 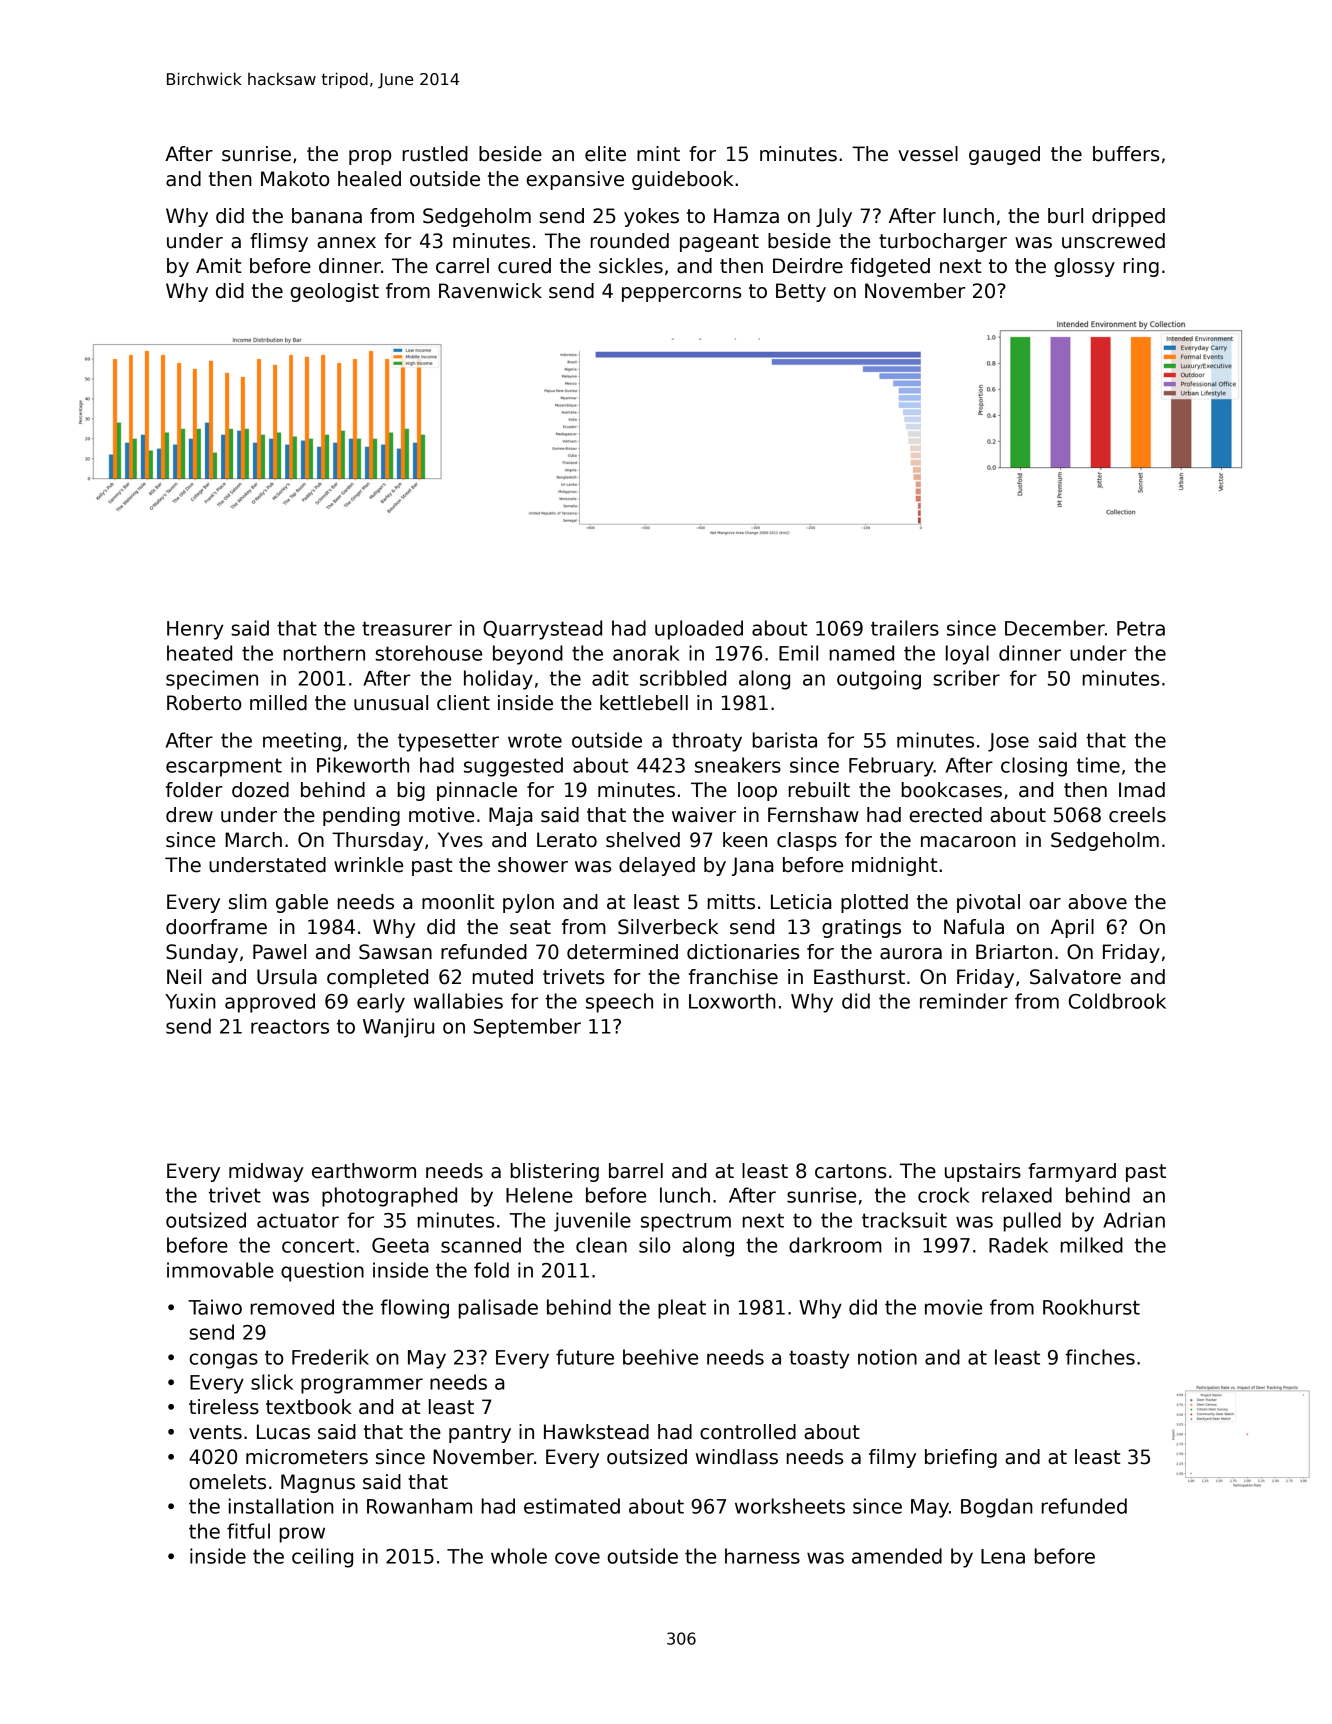 I want to click on treasurer, so click(x=407, y=628).
